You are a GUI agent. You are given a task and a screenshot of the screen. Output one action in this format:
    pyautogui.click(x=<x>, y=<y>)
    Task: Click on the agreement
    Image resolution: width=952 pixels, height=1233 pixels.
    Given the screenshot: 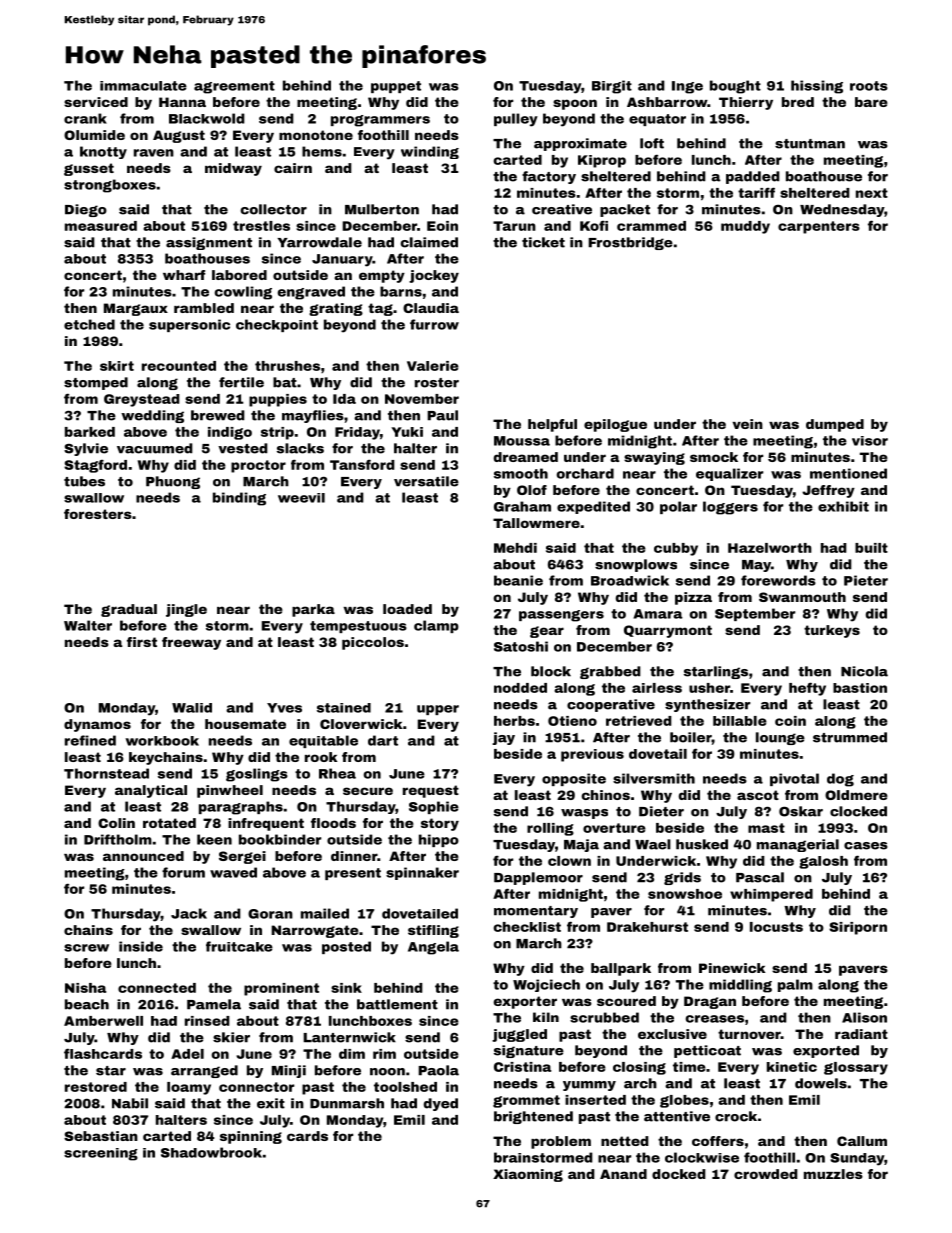 What is the action you would take?
    pyautogui.click(x=234, y=87)
